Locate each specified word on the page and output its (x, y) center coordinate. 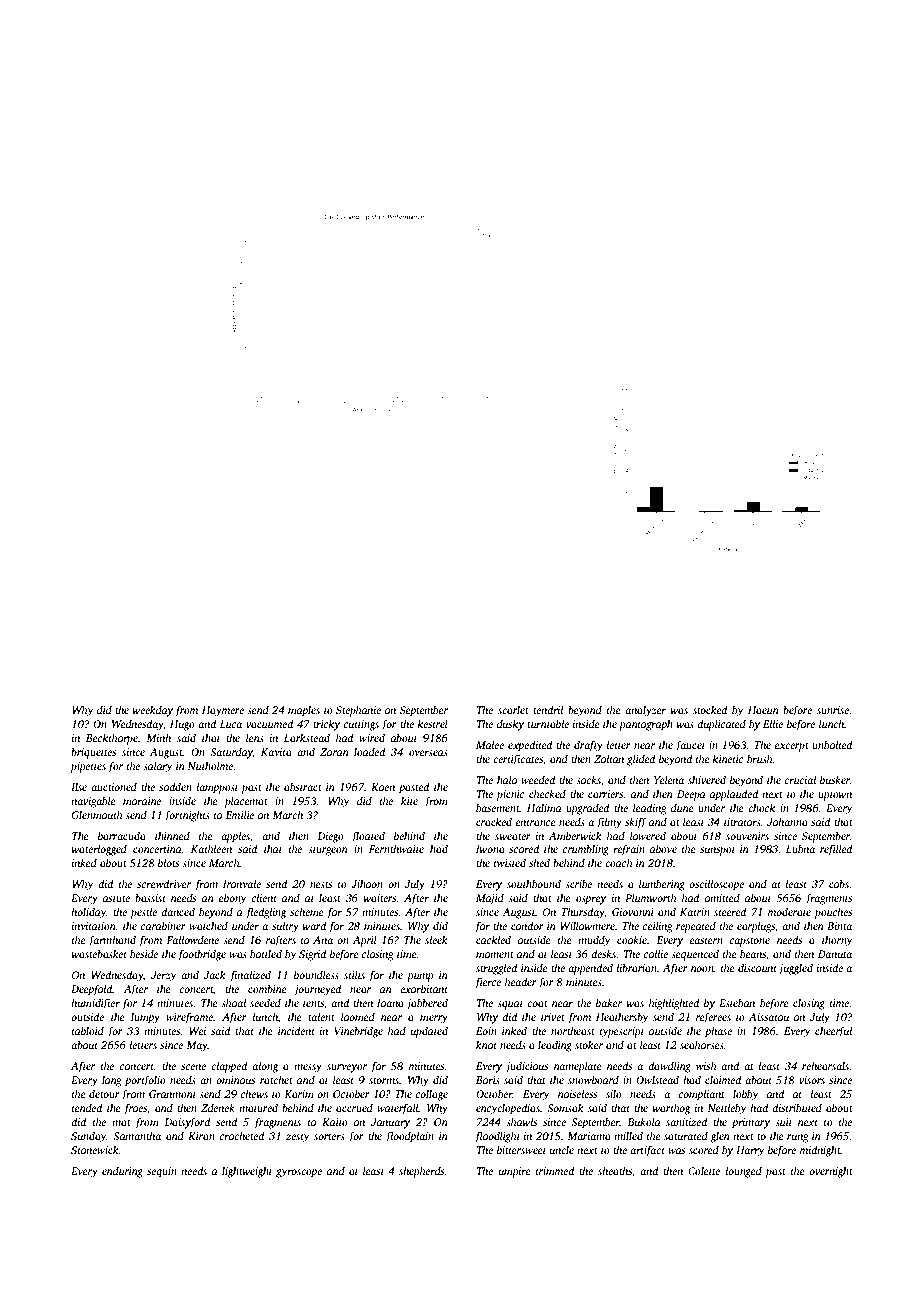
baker (609, 1002)
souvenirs (747, 836)
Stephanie (358, 711)
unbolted (832, 744)
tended (87, 1107)
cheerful (833, 1032)
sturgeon (328, 851)
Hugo (182, 725)
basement (498, 807)
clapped (229, 1067)
